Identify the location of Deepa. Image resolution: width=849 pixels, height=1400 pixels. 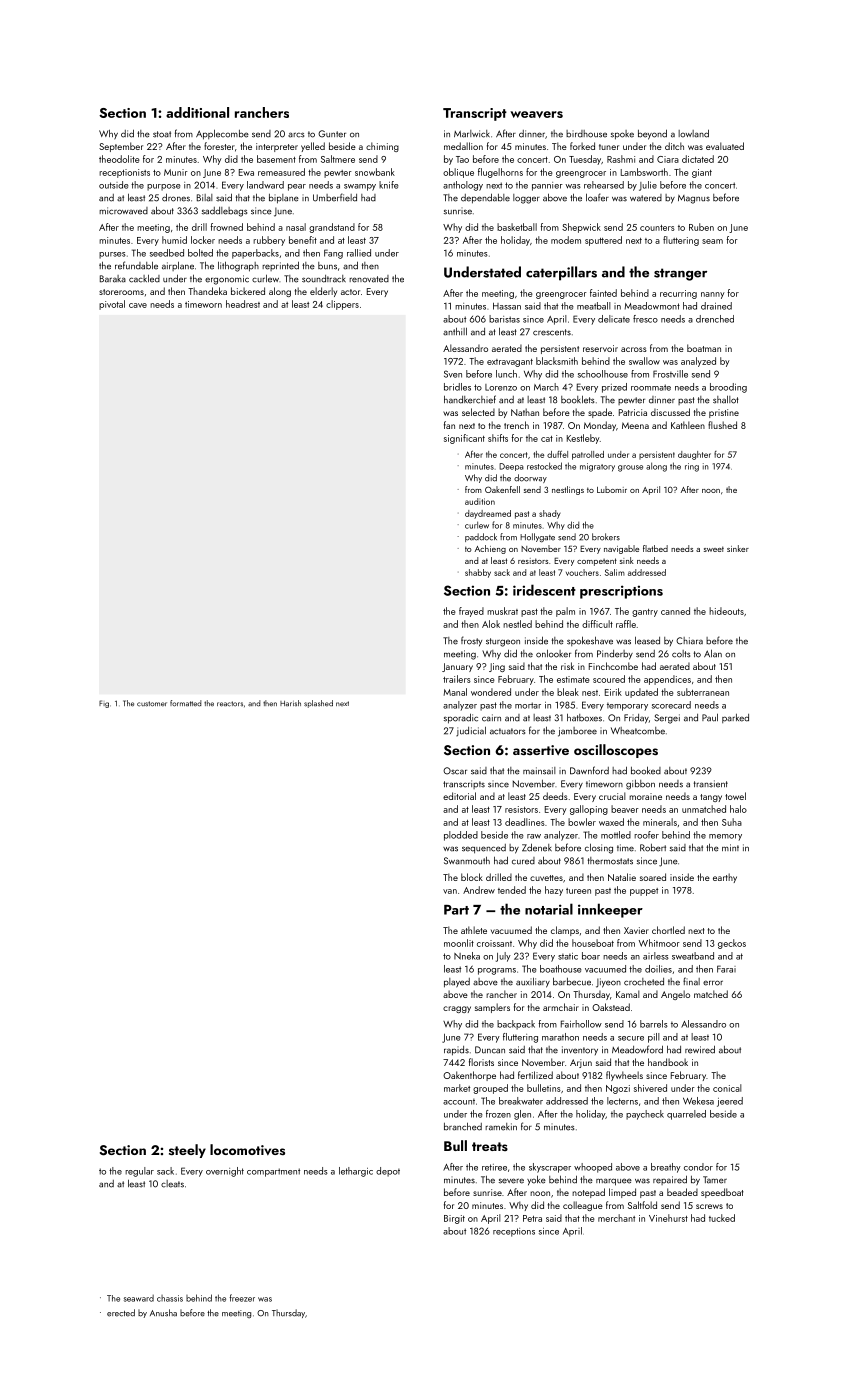
(511, 467).
